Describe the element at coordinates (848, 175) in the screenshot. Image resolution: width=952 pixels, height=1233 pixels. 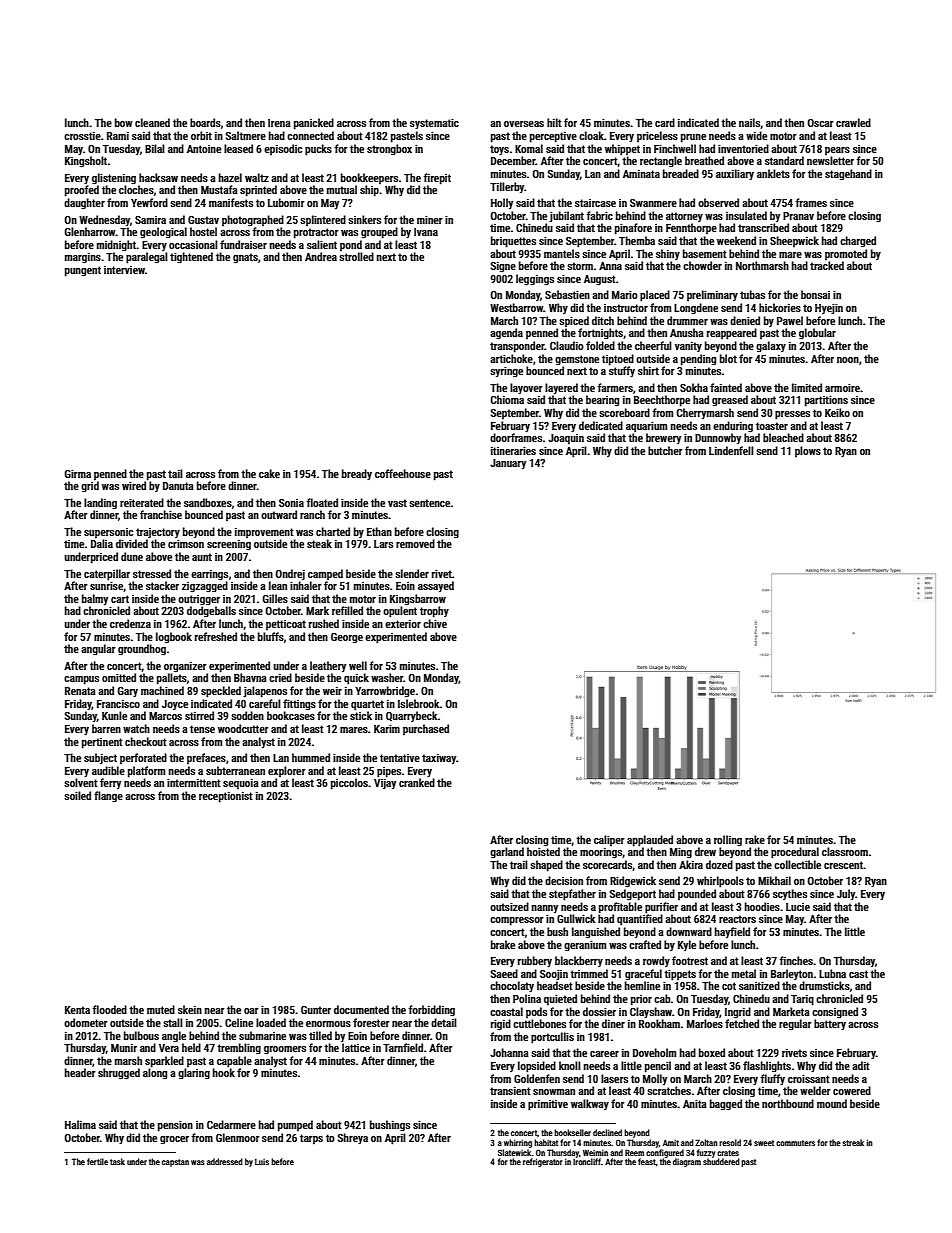
I see `stagehand` at that location.
